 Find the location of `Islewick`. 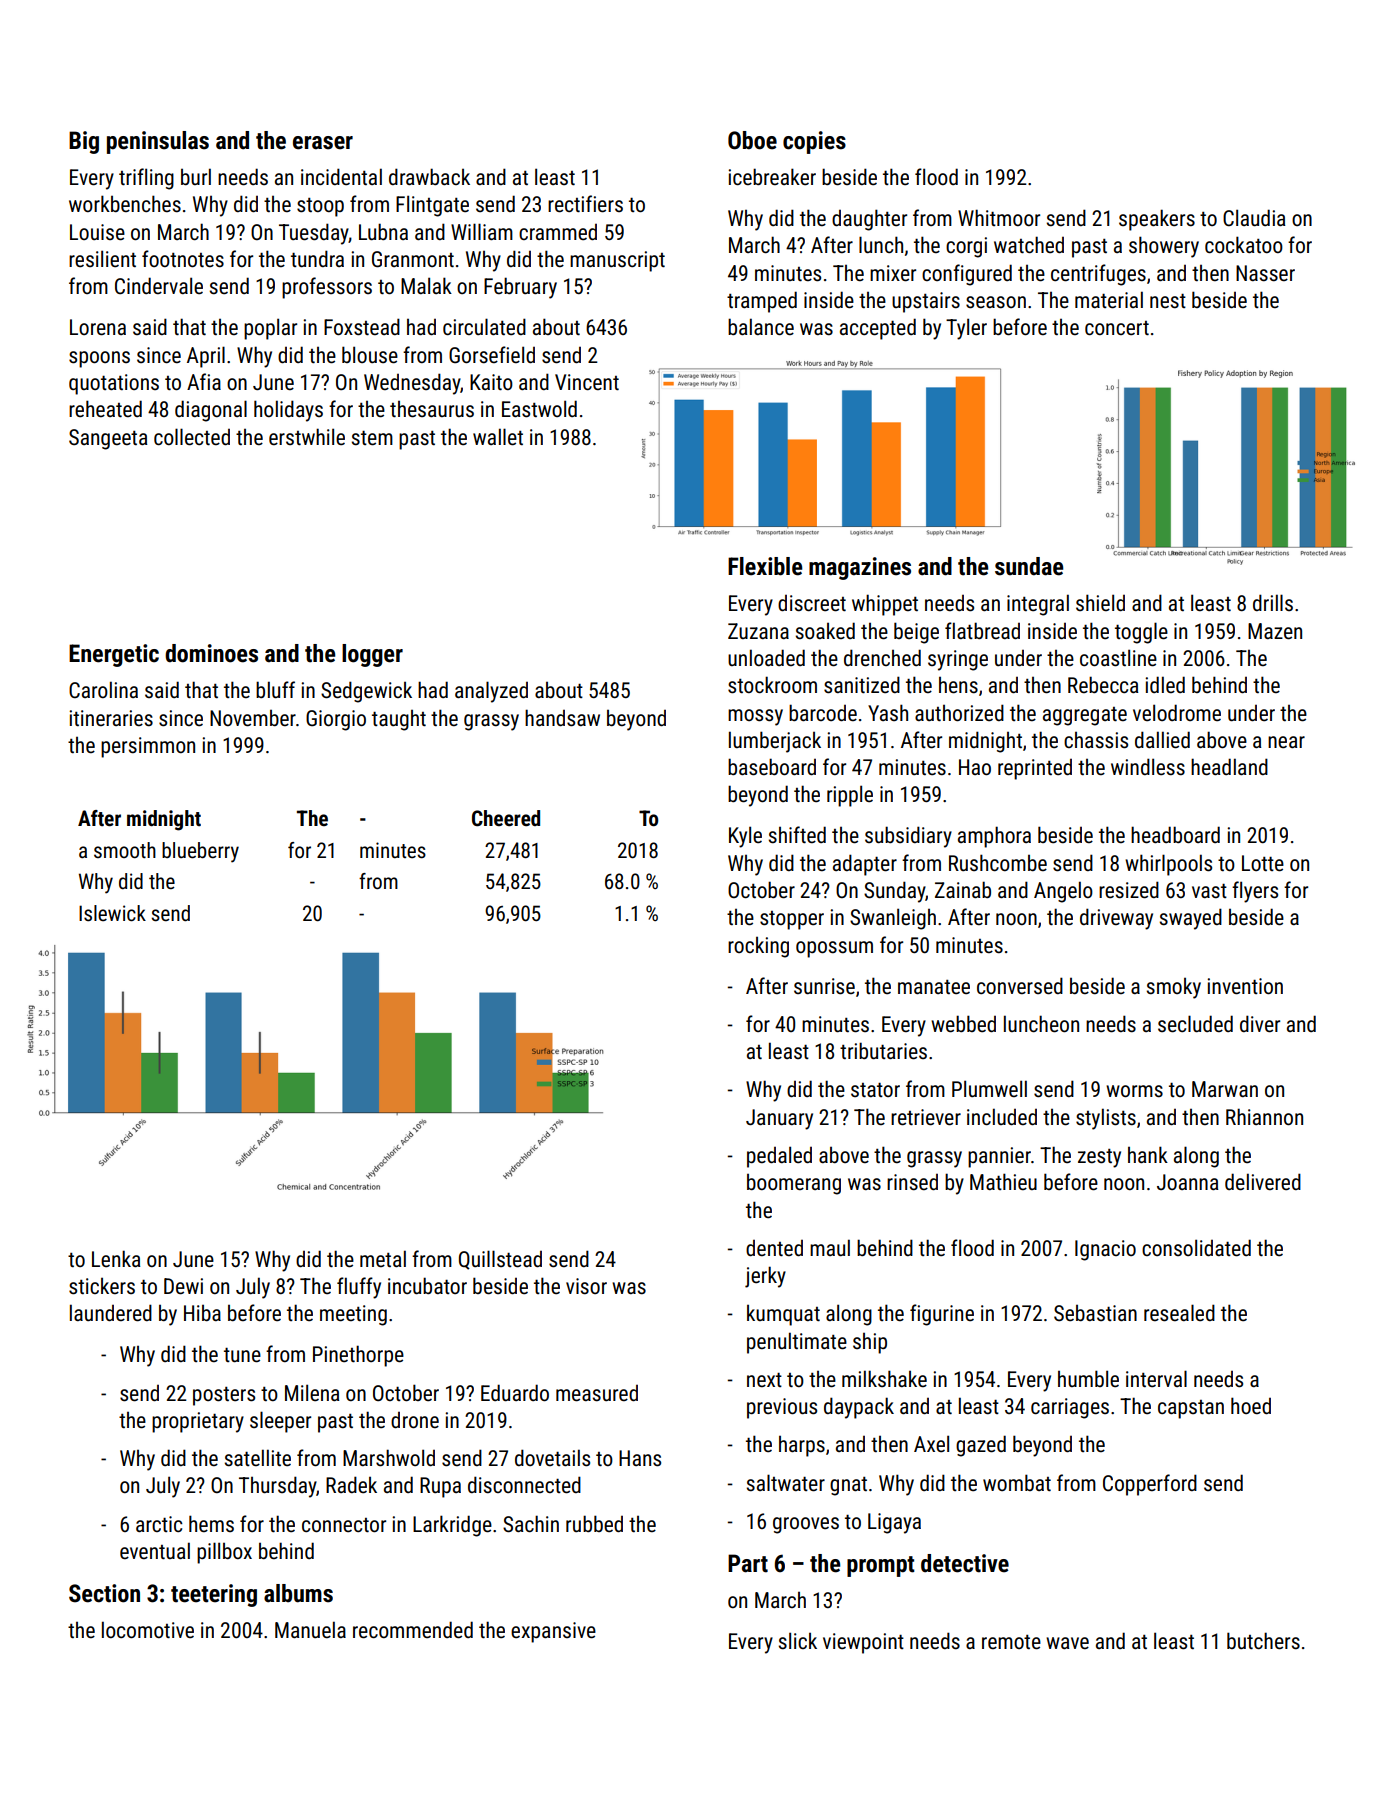

Islewick is located at coordinates (112, 913).
